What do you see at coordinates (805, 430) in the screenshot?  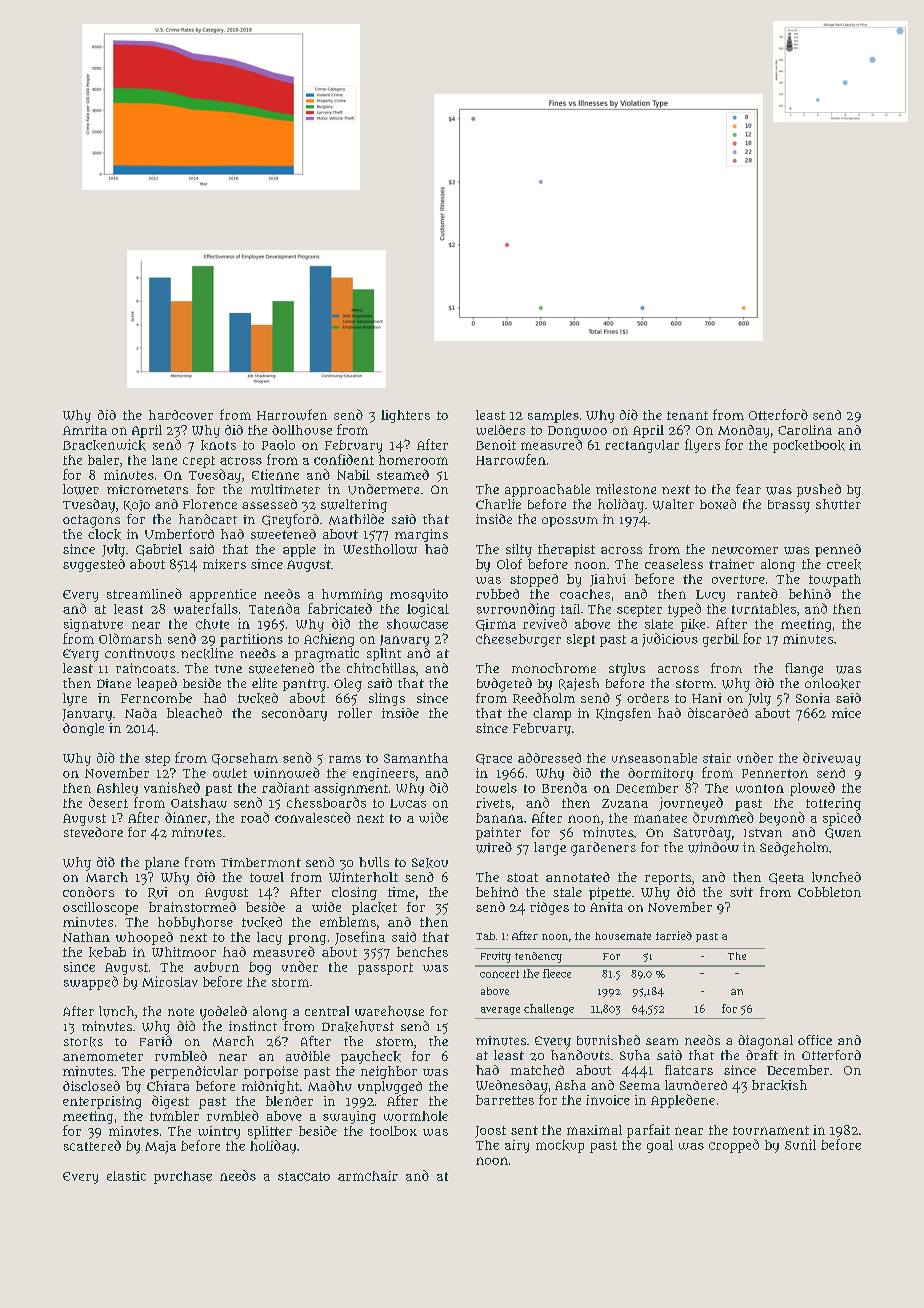 I see `Carolina` at bounding box center [805, 430].
